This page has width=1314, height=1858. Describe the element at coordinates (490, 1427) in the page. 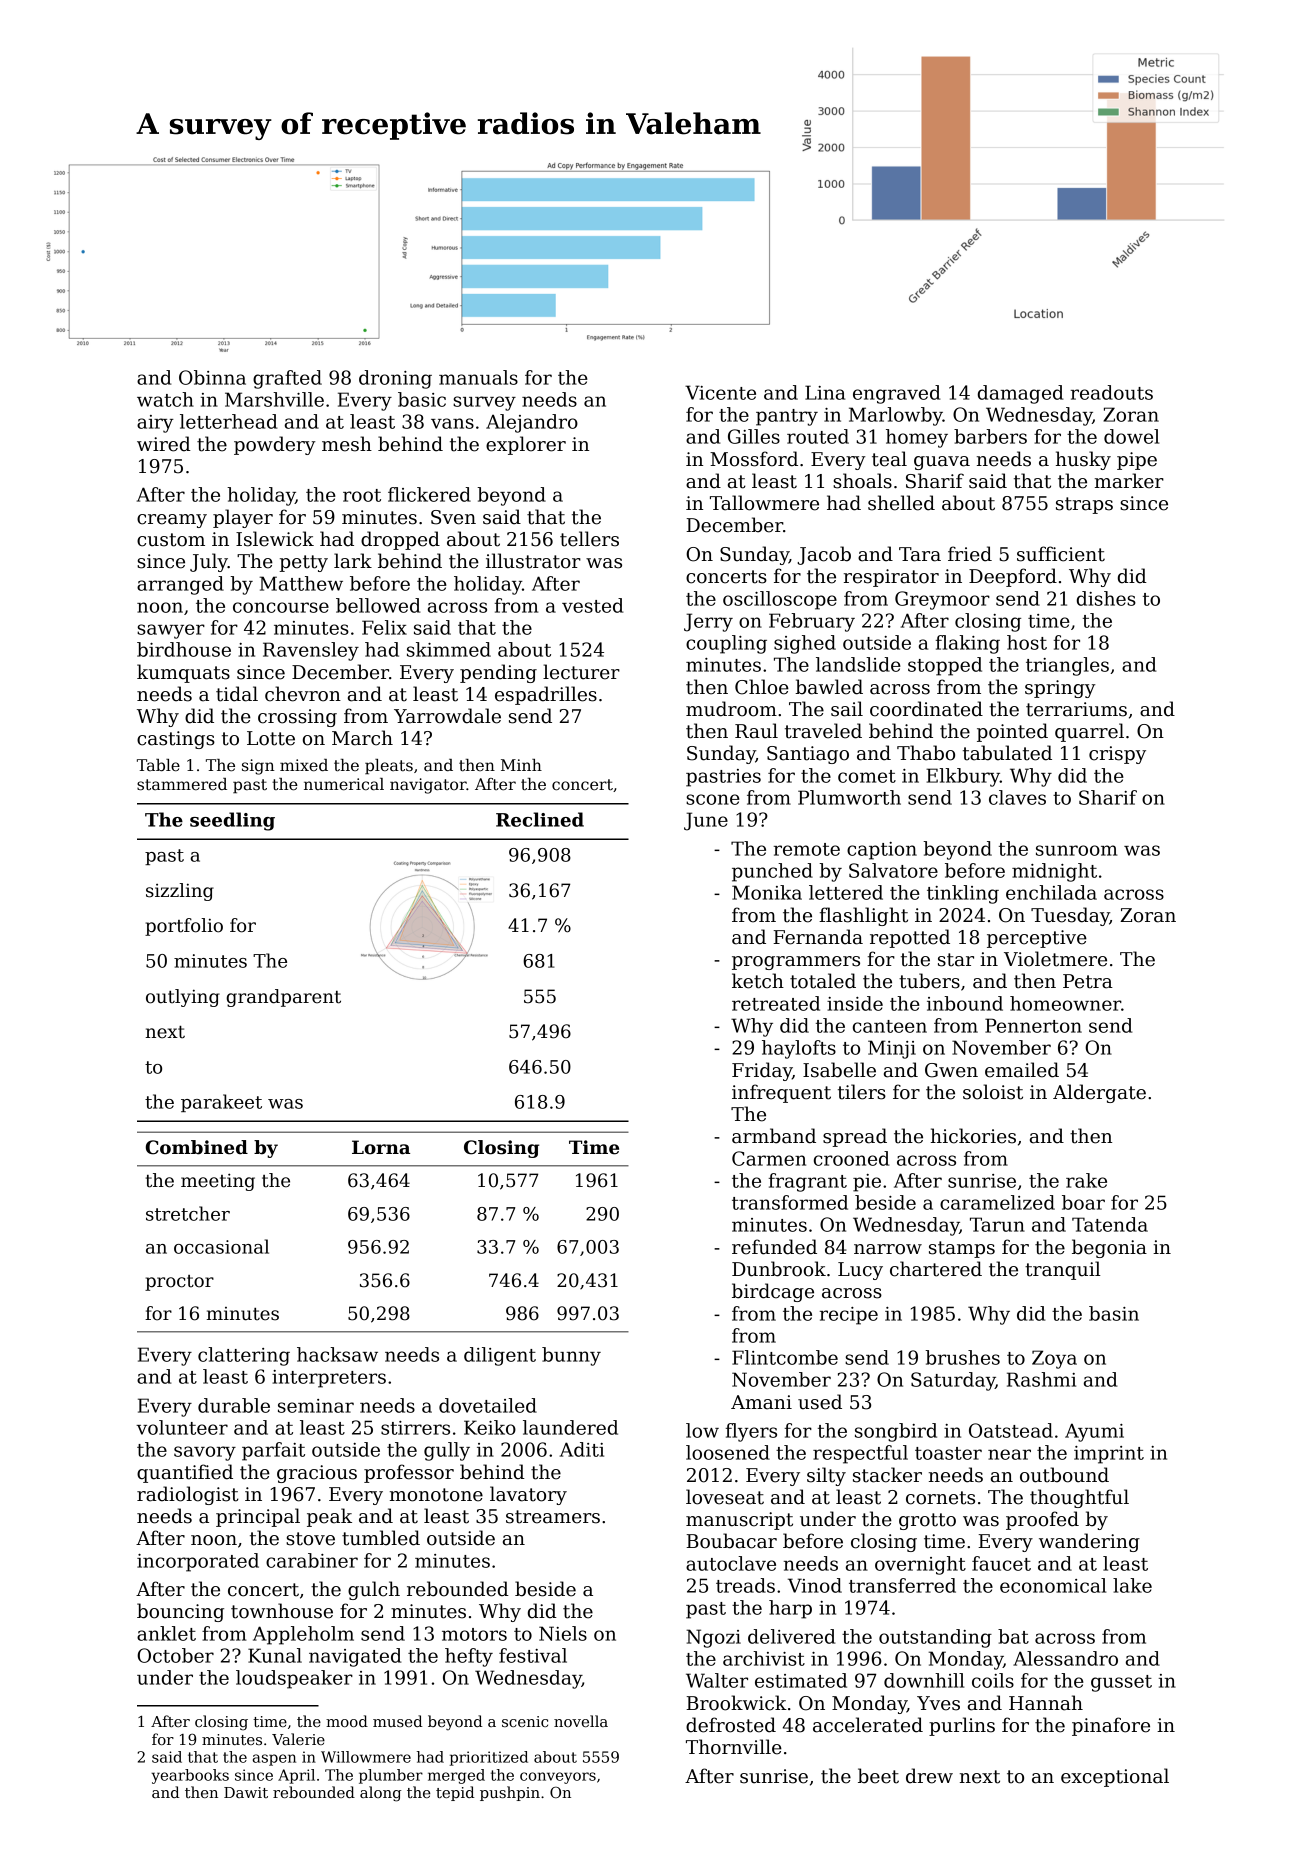

I see `Keiko` at that location.
